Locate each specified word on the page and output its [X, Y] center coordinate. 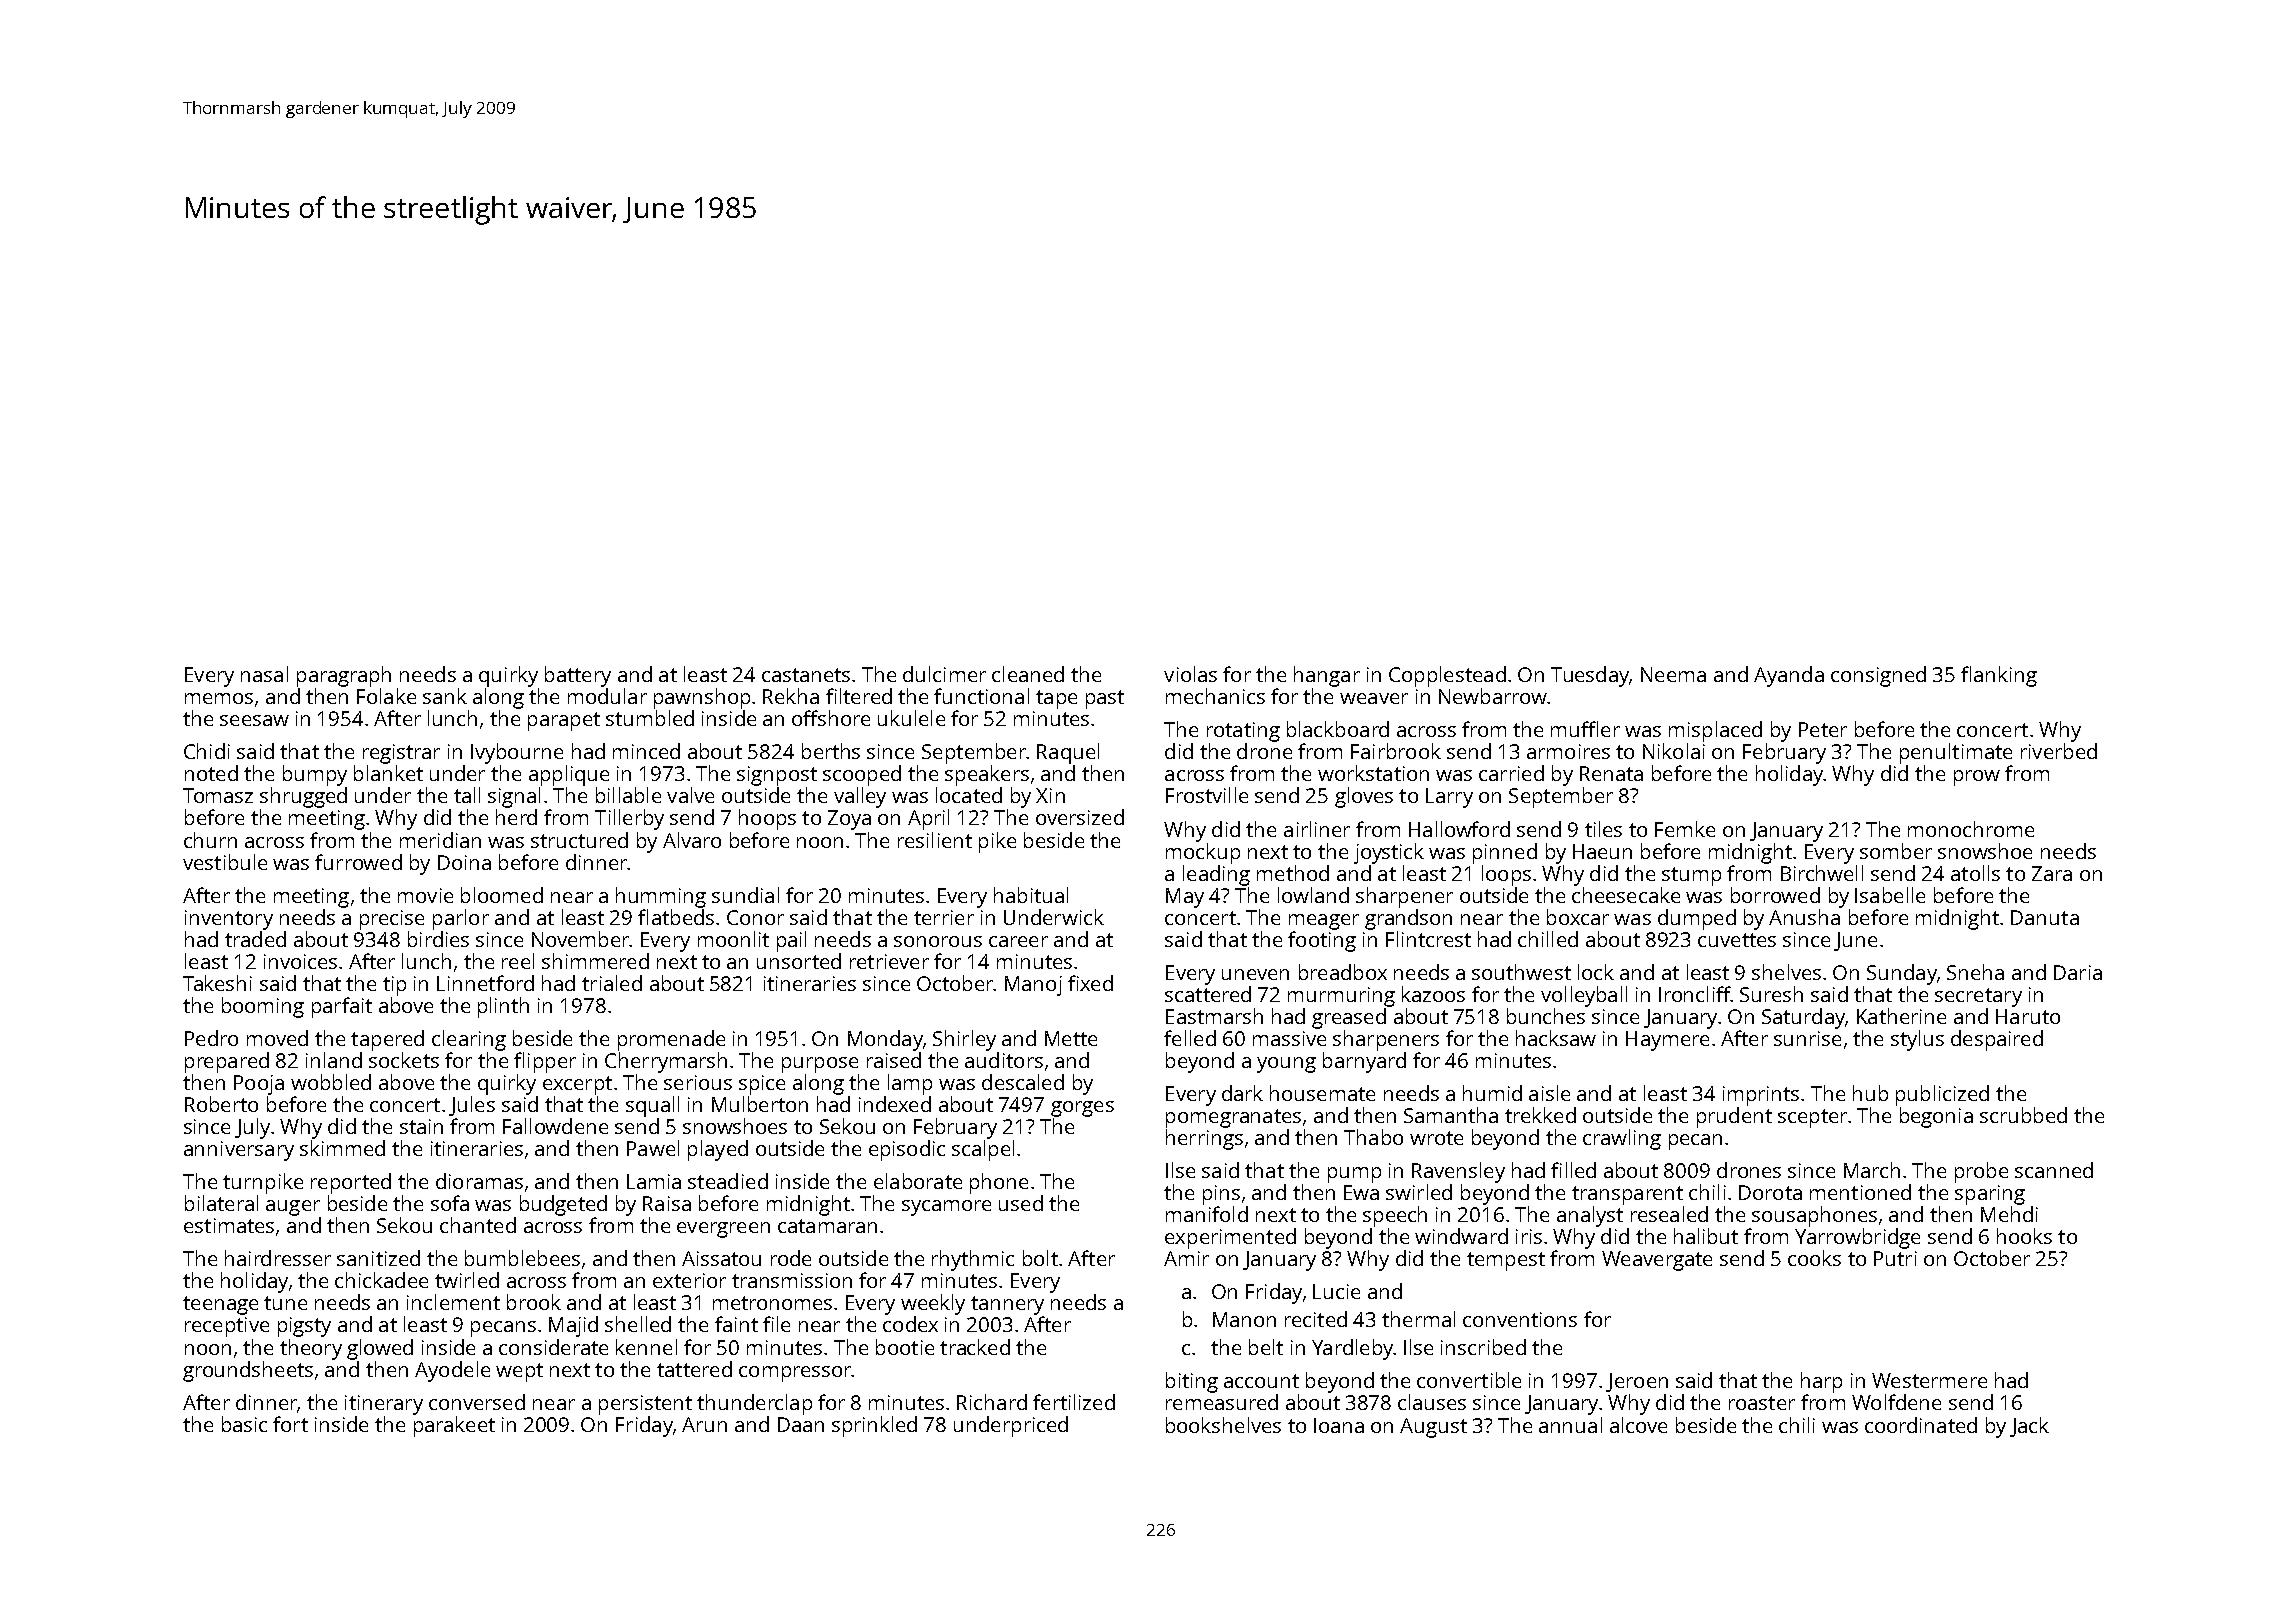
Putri [1895, 1258]
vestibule [225, 862]
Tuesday [1590, 676]
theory [311, 1349]
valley [860, 797]
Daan [801, 1424]
